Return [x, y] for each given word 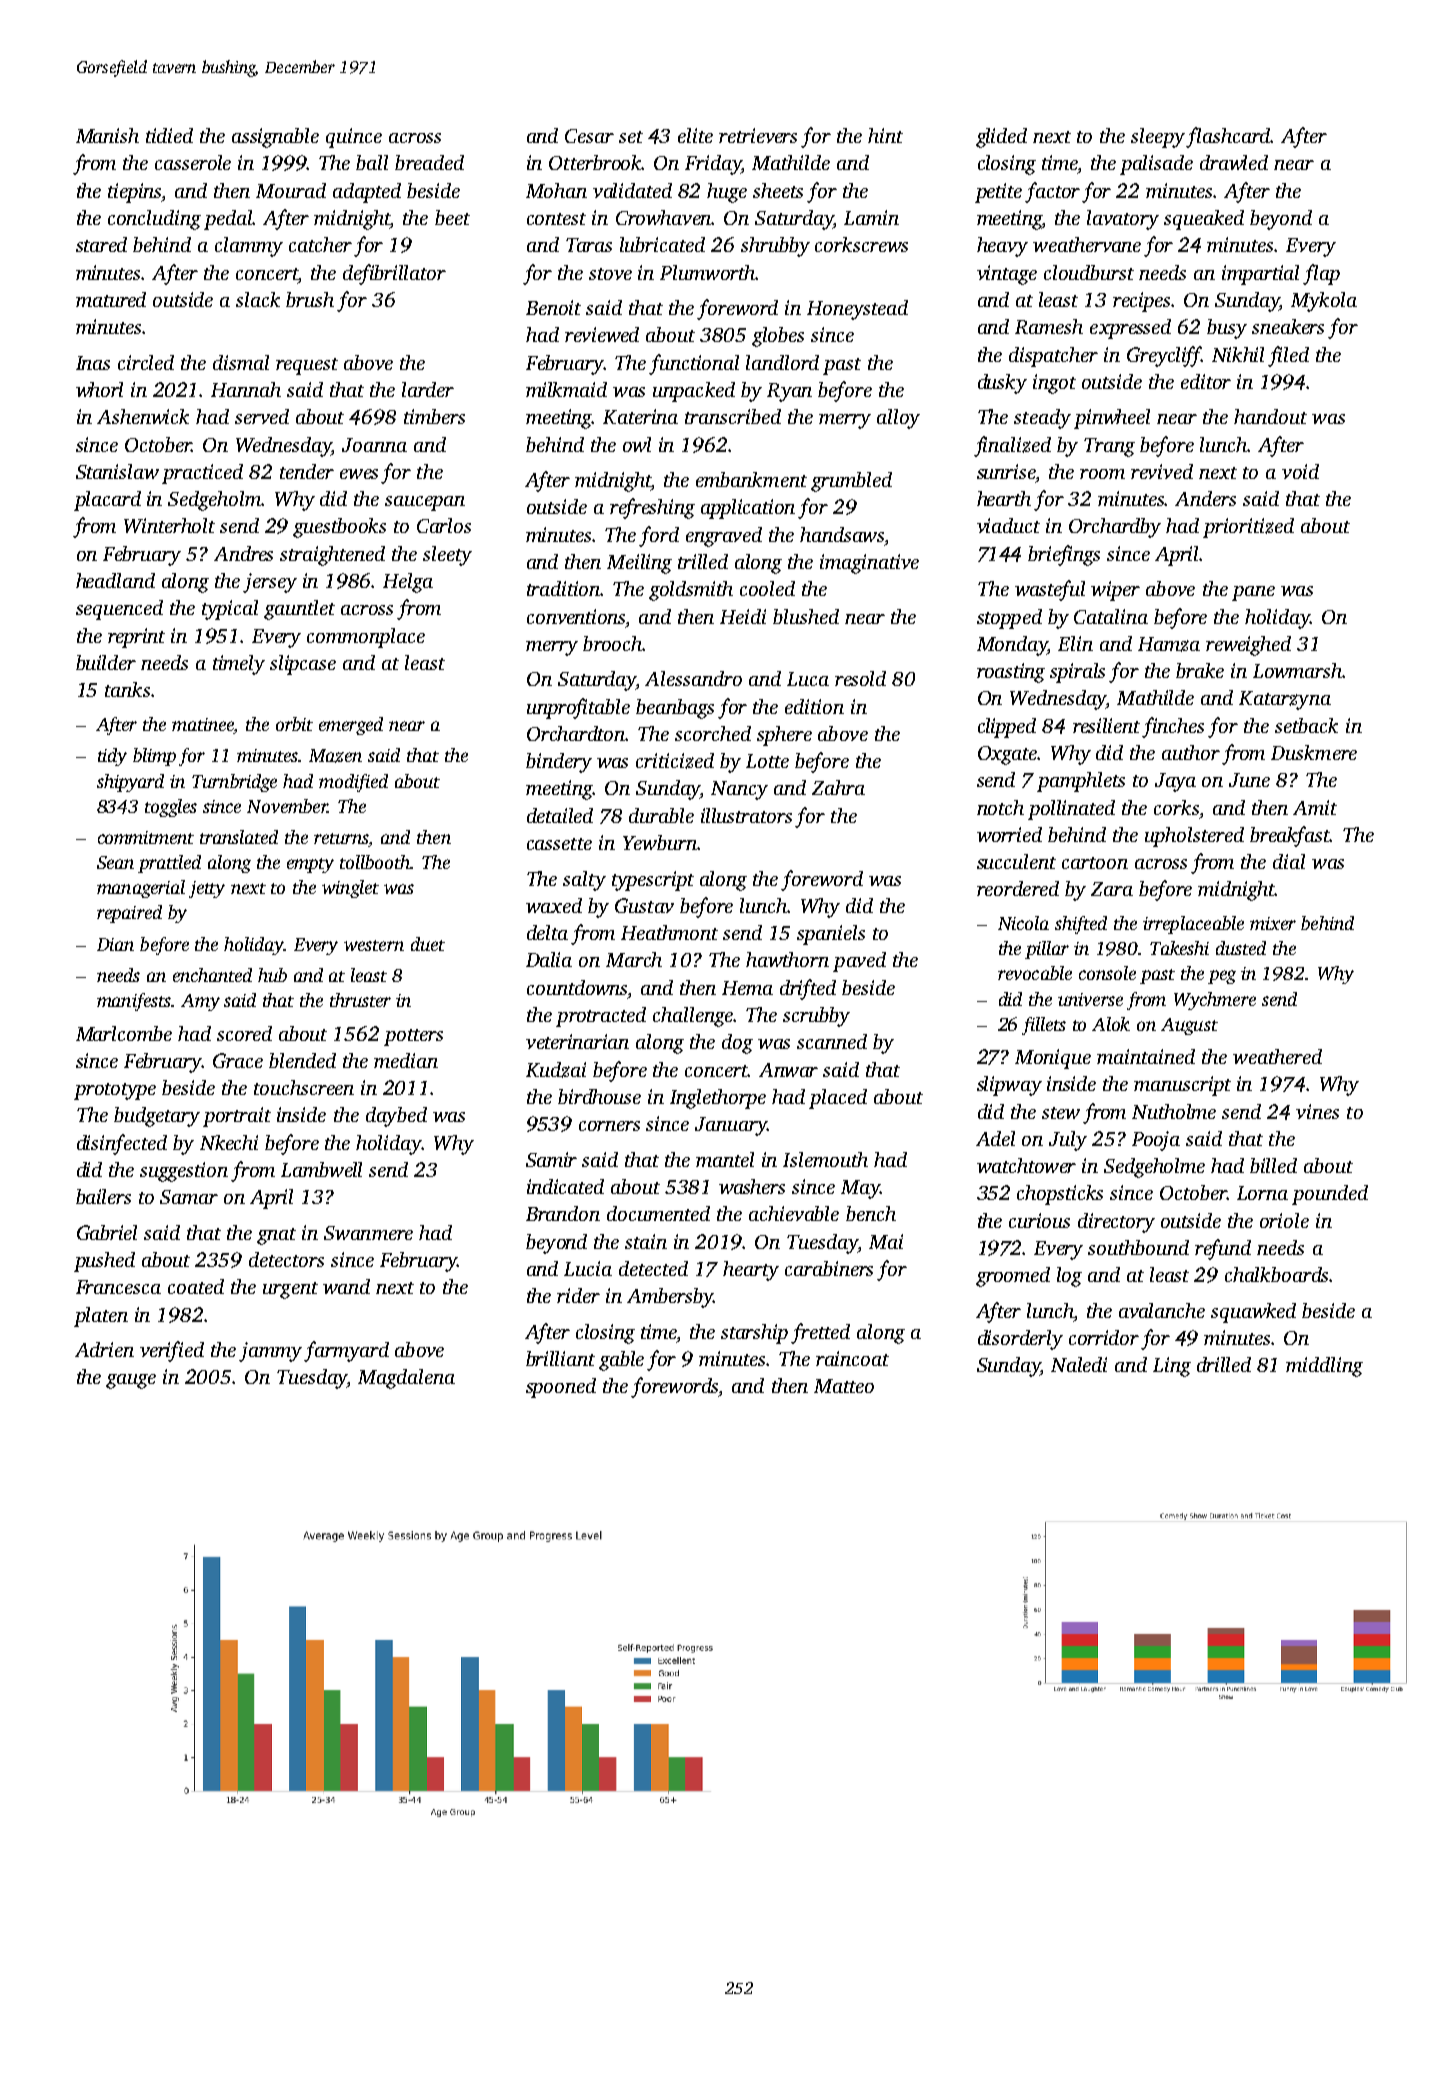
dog [737, 1044]
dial [1289, 861]
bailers [103, 1196]
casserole [193, 162]
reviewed [602, 334]
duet [428, 944]
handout [1270, 416]
